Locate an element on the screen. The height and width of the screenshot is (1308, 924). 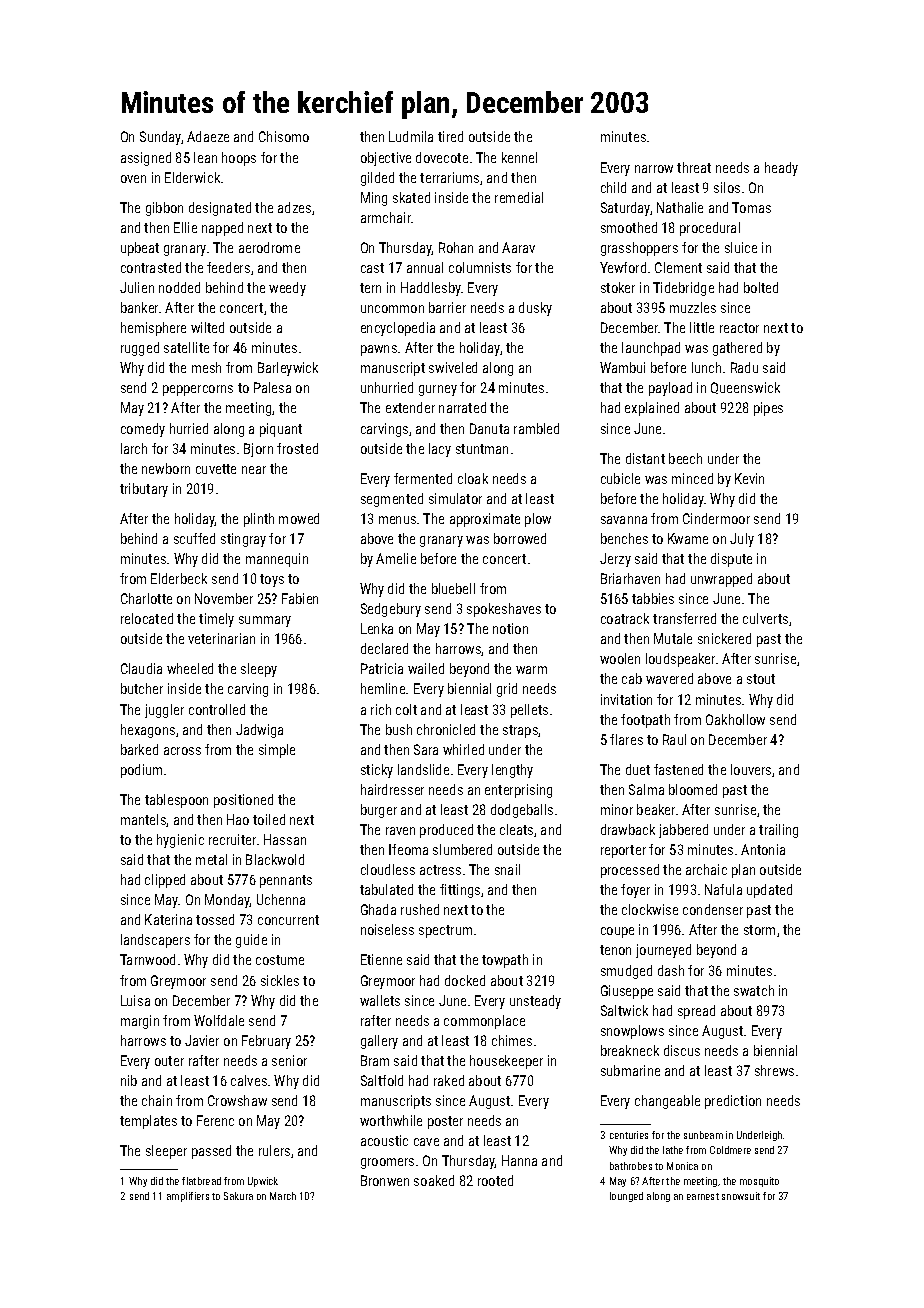
rooted is located at coordinates (495, 1180).
